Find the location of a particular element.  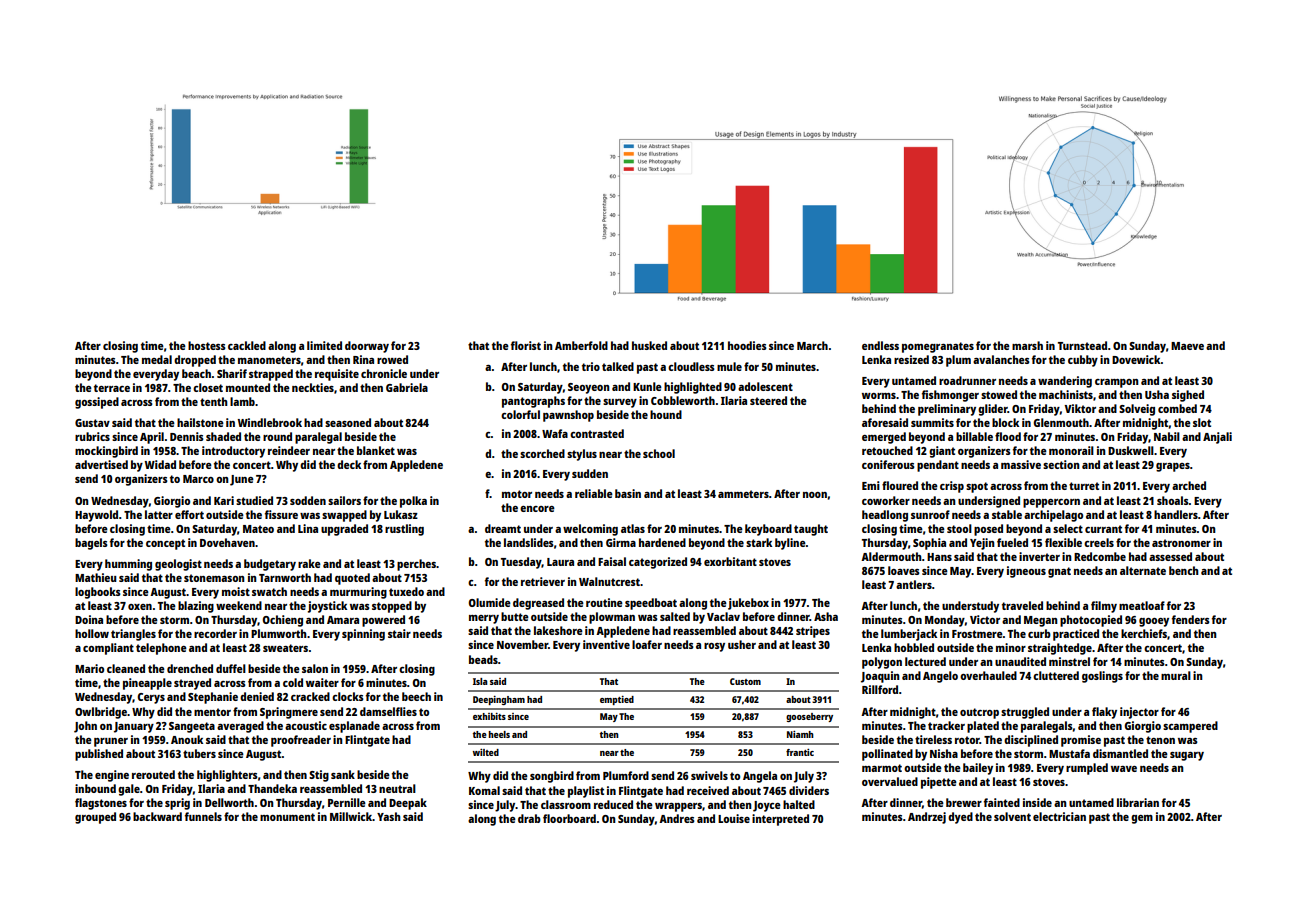

lakeshore is located at coordinates (558, 630).
